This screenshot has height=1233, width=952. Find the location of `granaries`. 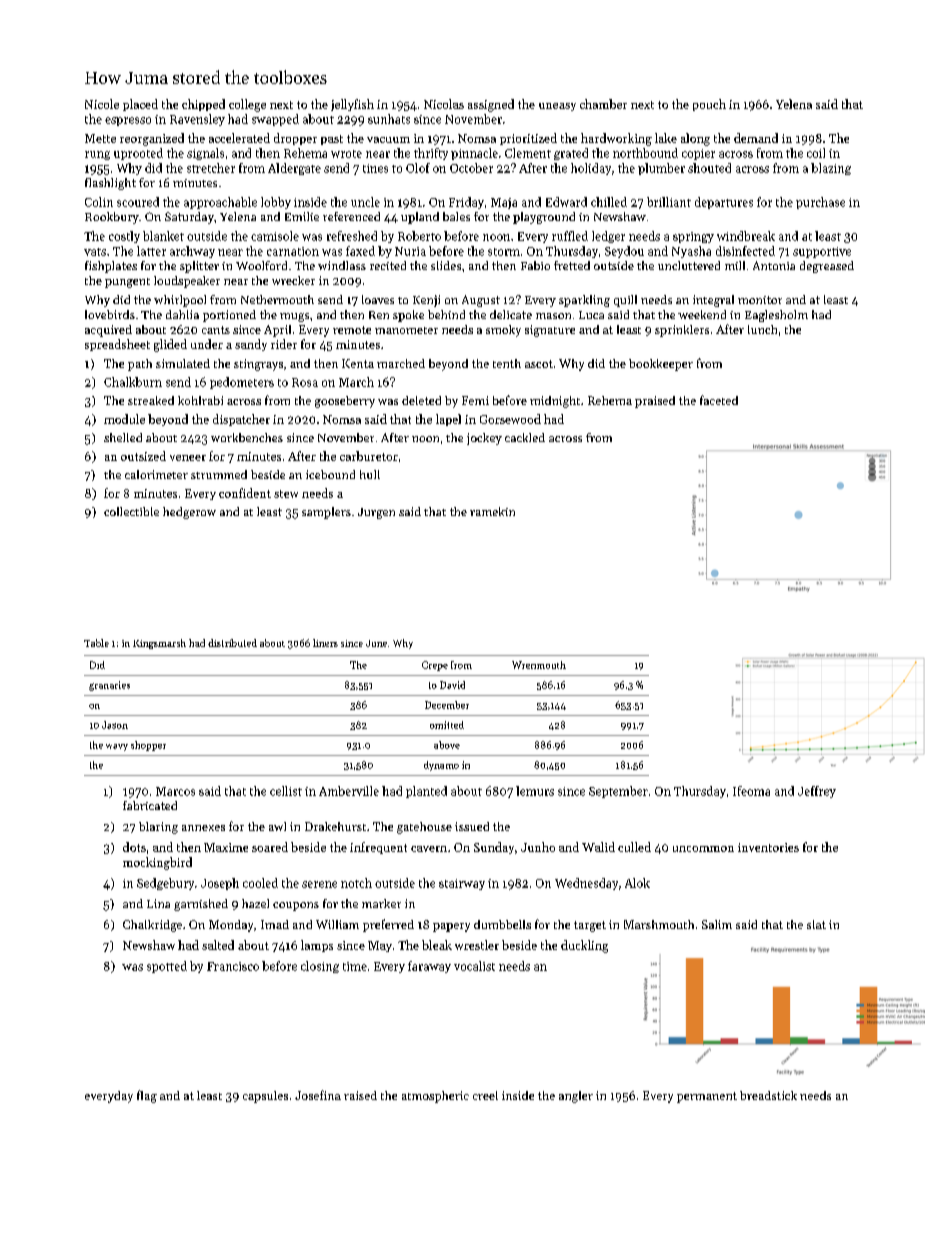

granaries is located at coordinates (109, 686).
